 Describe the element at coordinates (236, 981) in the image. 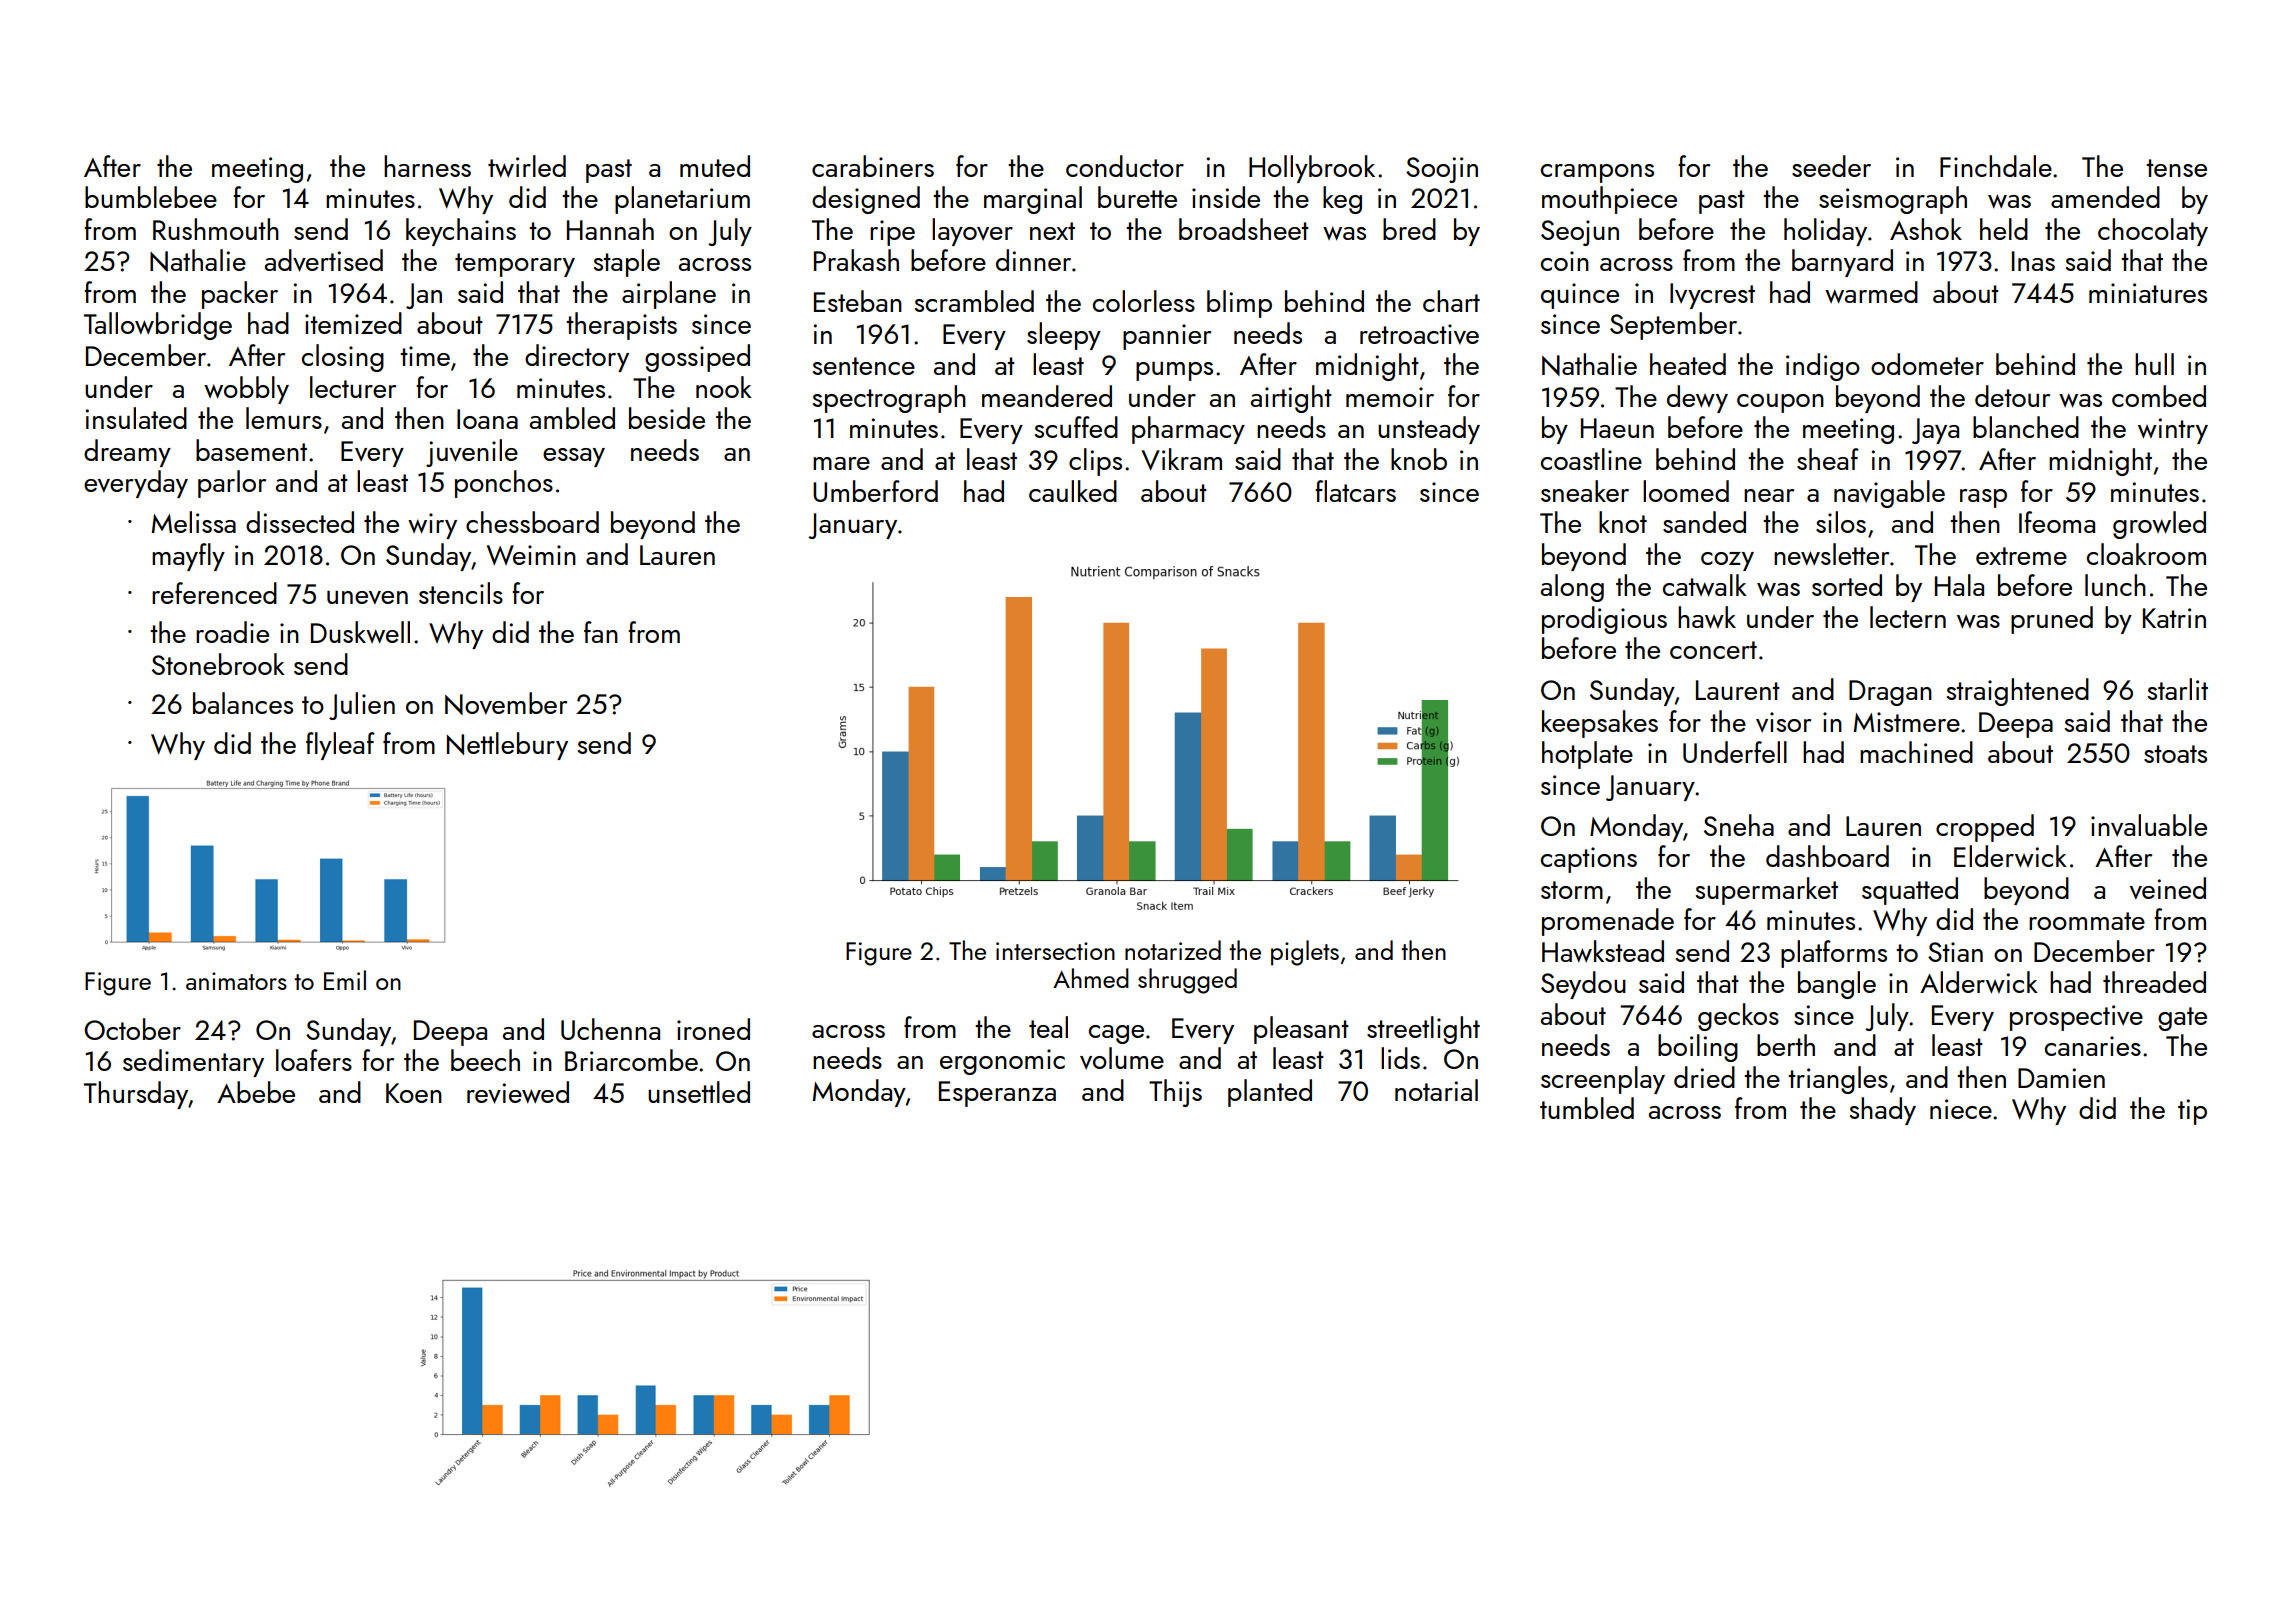

I see `animators` at that location.
